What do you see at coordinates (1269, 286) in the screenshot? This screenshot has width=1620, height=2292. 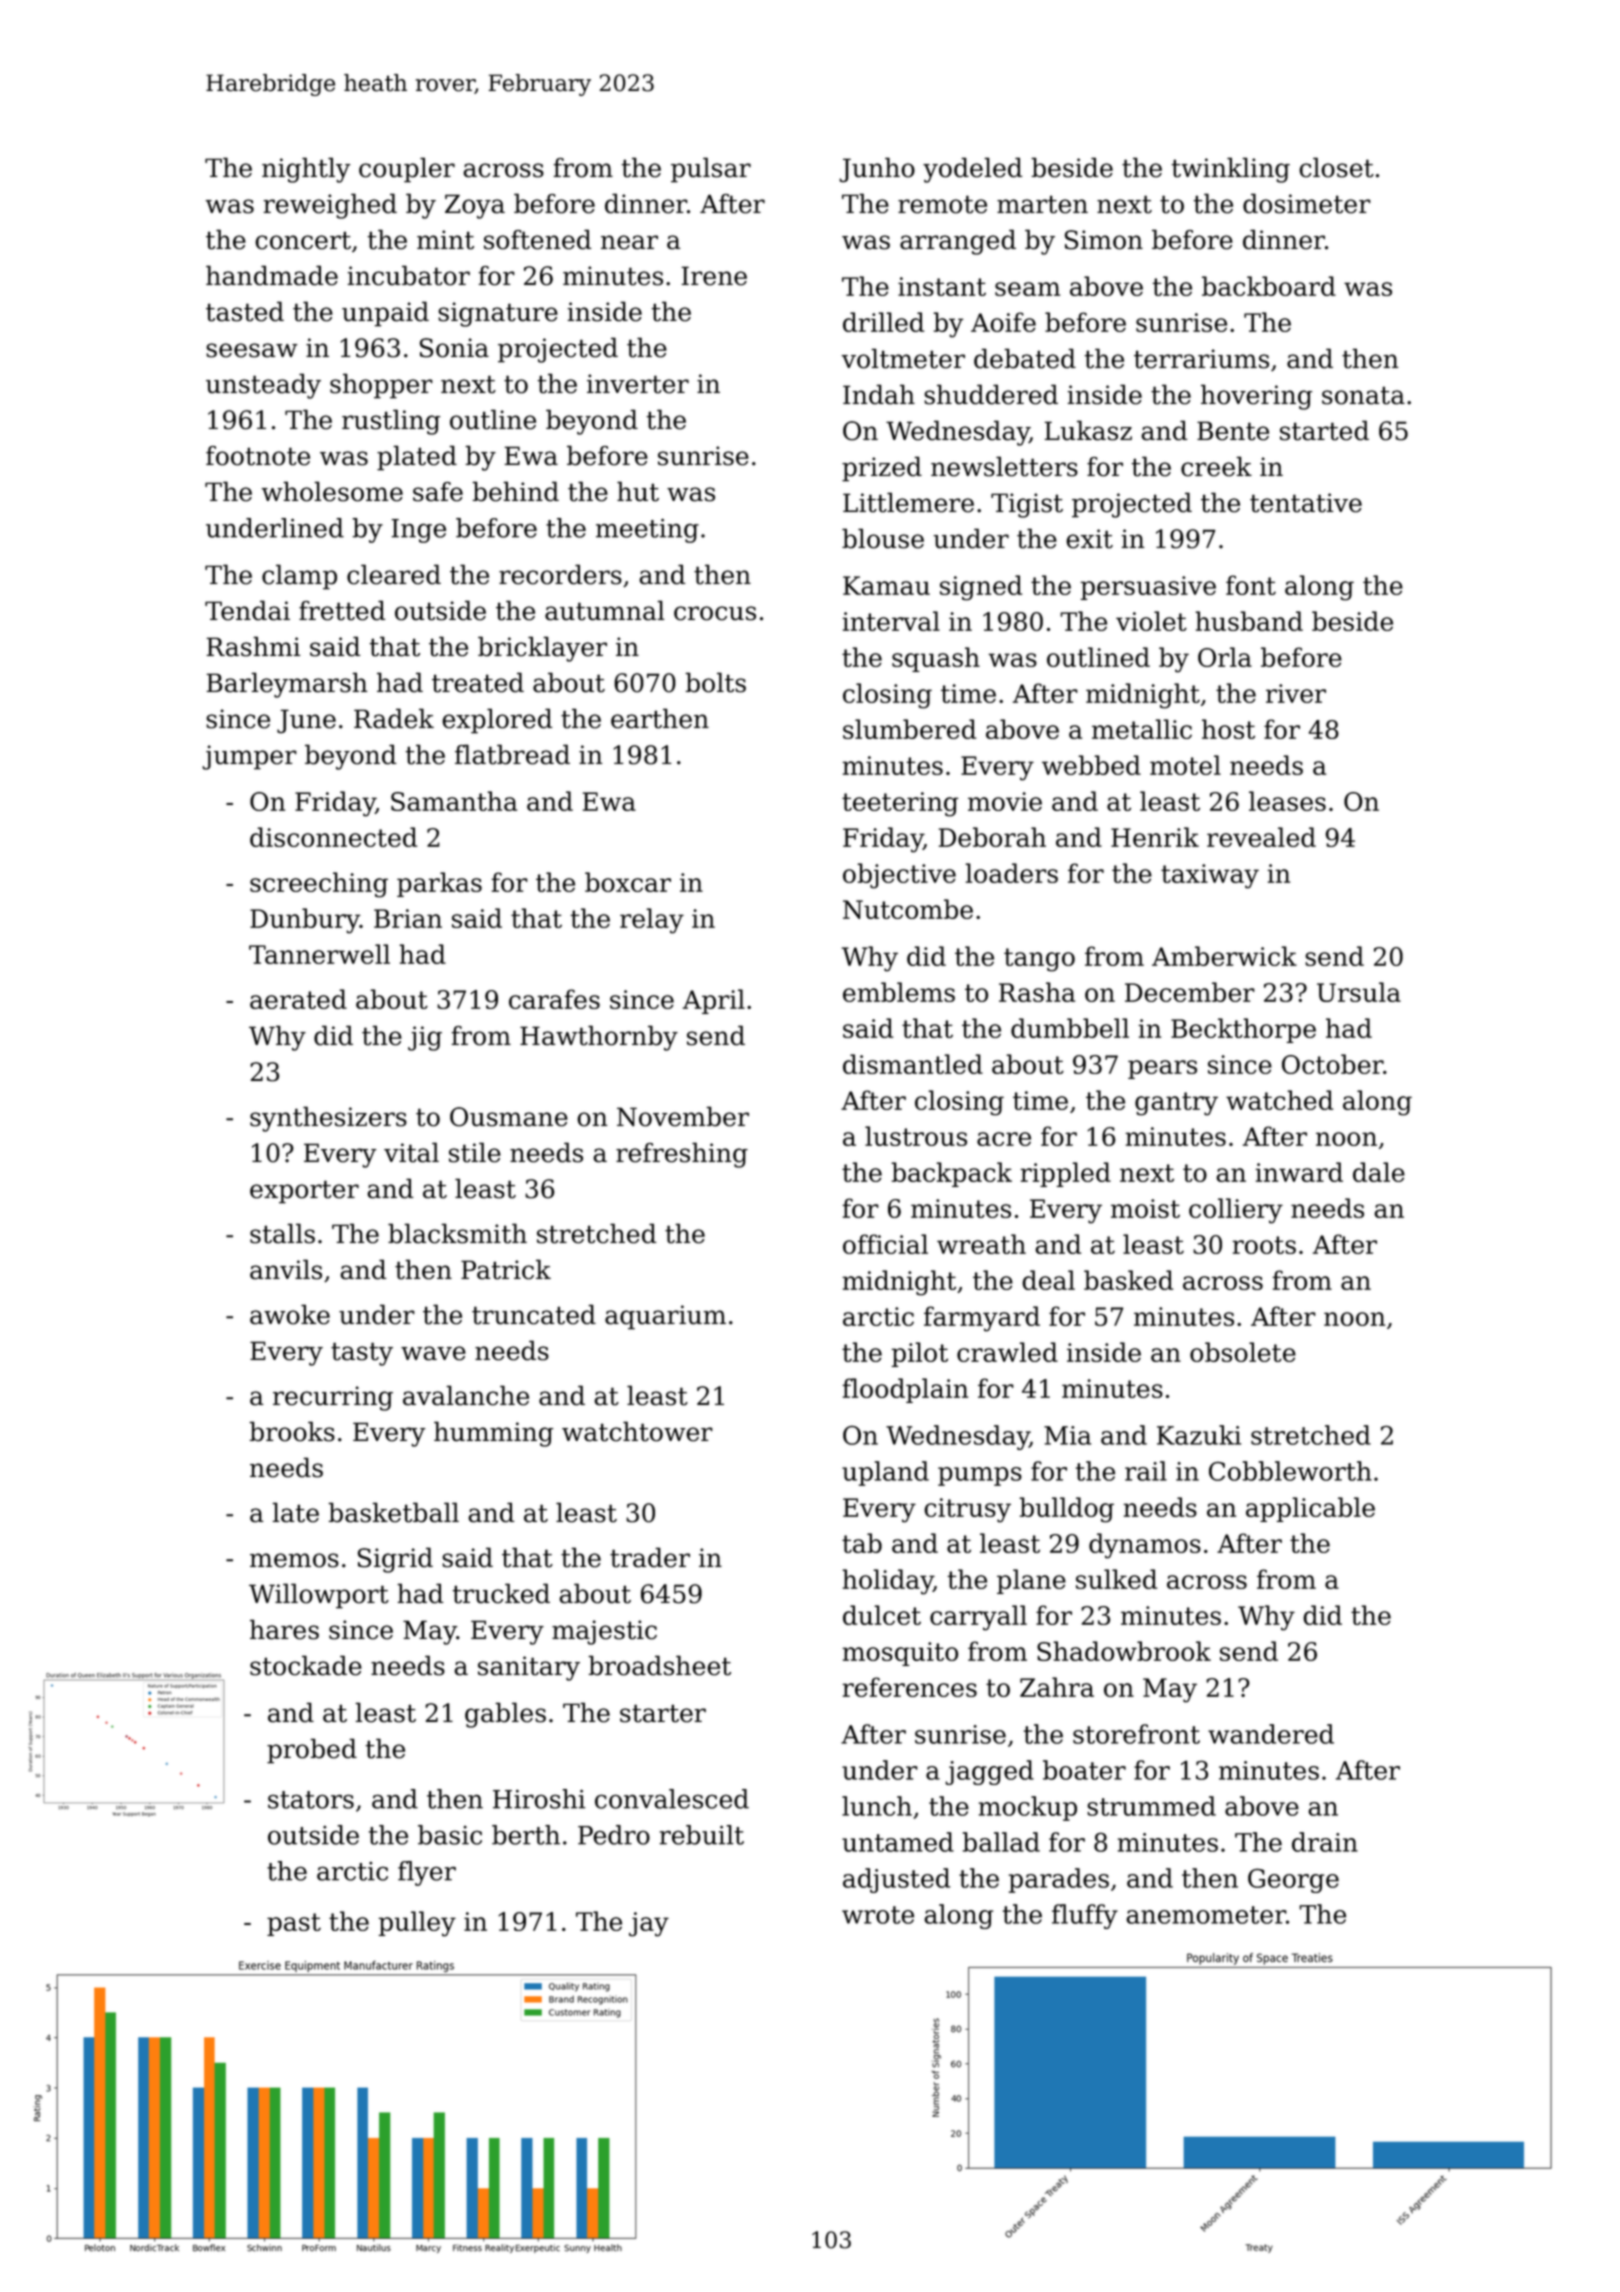 I see `backboard` at bounding box center [1269, 286].
